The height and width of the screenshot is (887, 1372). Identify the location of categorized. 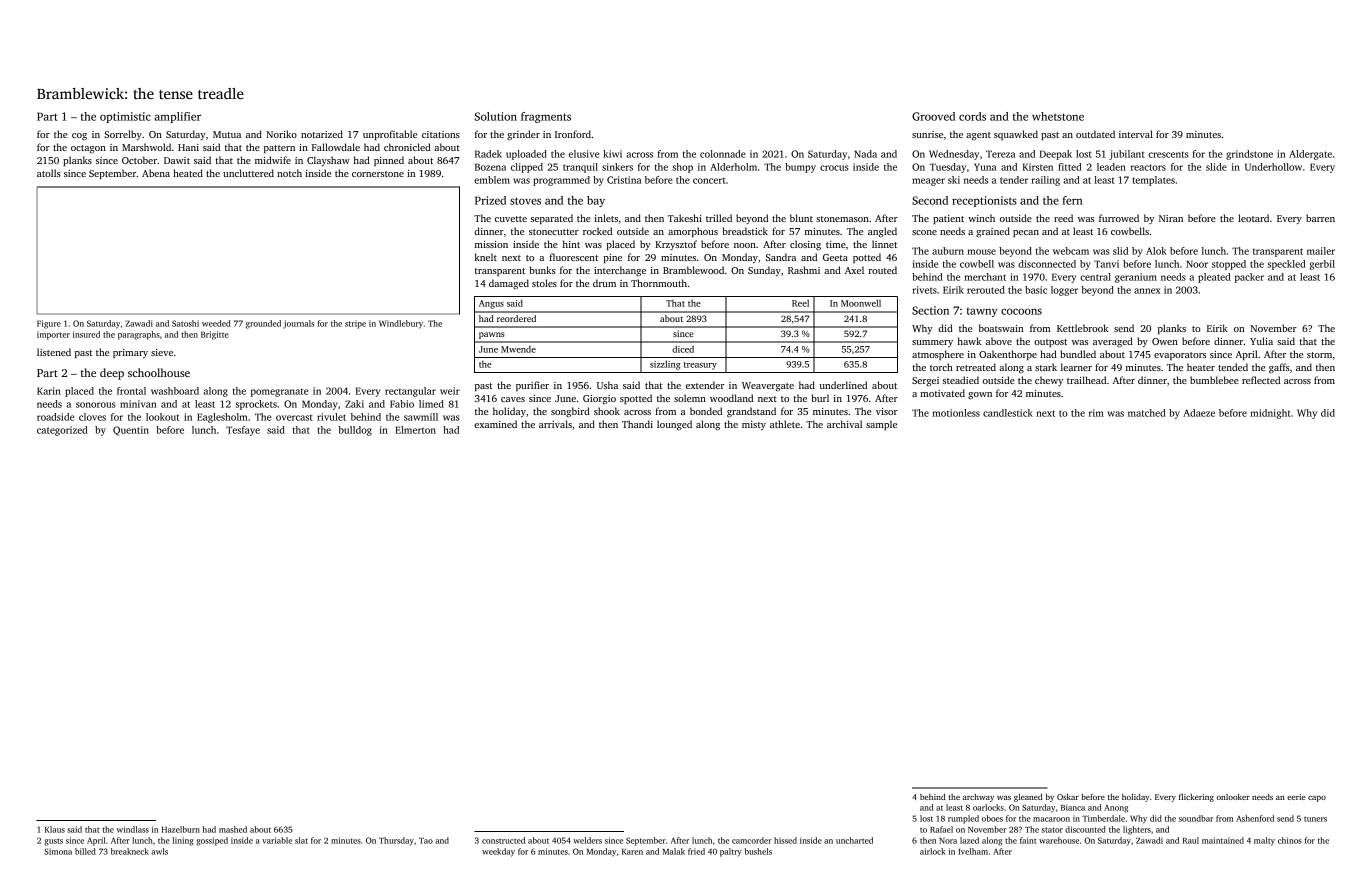
(62, 431).
